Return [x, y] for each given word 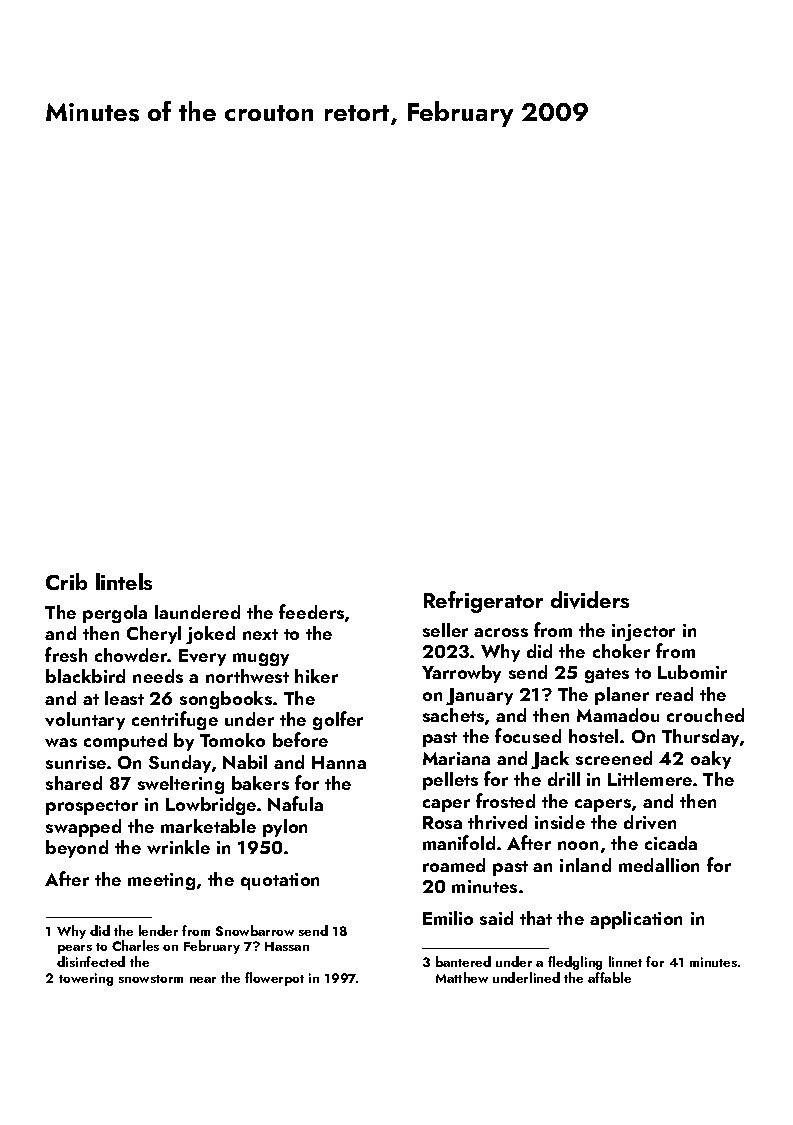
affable [609, 977]
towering [86, 979]
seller [445, 630]
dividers [590, 600]
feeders [311, 611]
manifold [459, 842]
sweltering [181, 785]
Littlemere [650, 779]
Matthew [462, 977]
